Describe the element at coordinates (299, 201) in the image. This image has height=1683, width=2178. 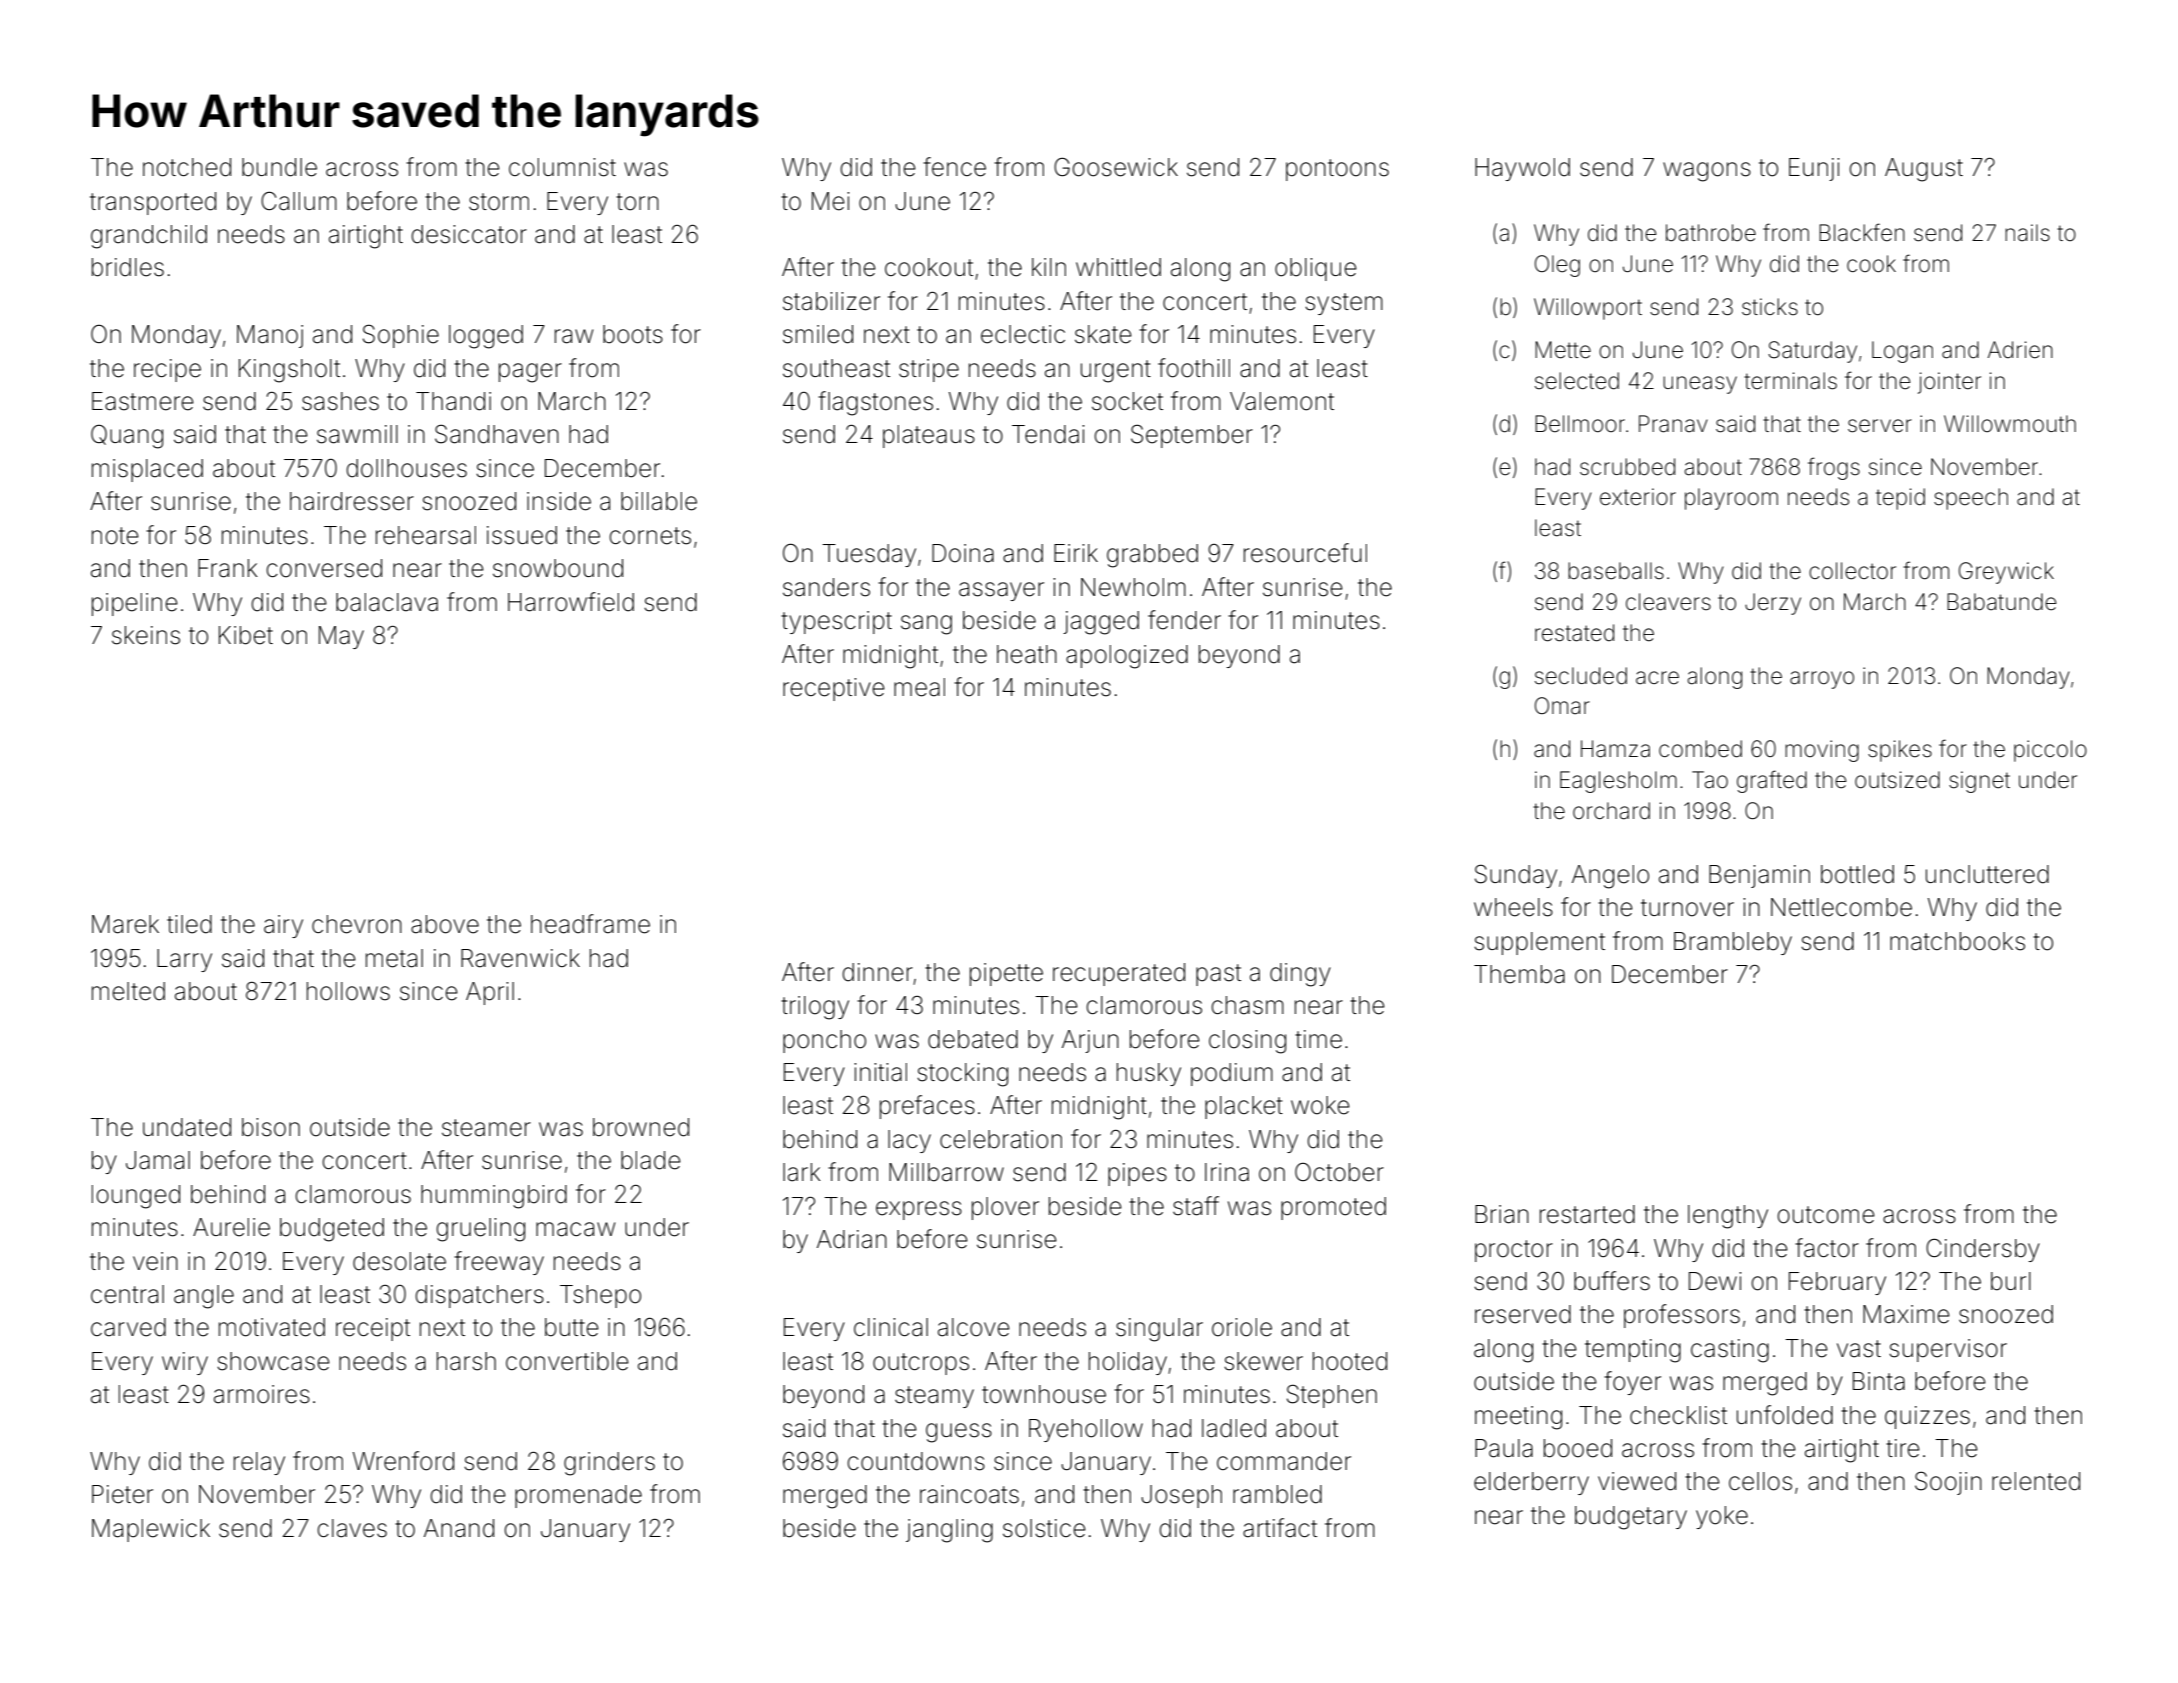
I see `Callum` at that location.
